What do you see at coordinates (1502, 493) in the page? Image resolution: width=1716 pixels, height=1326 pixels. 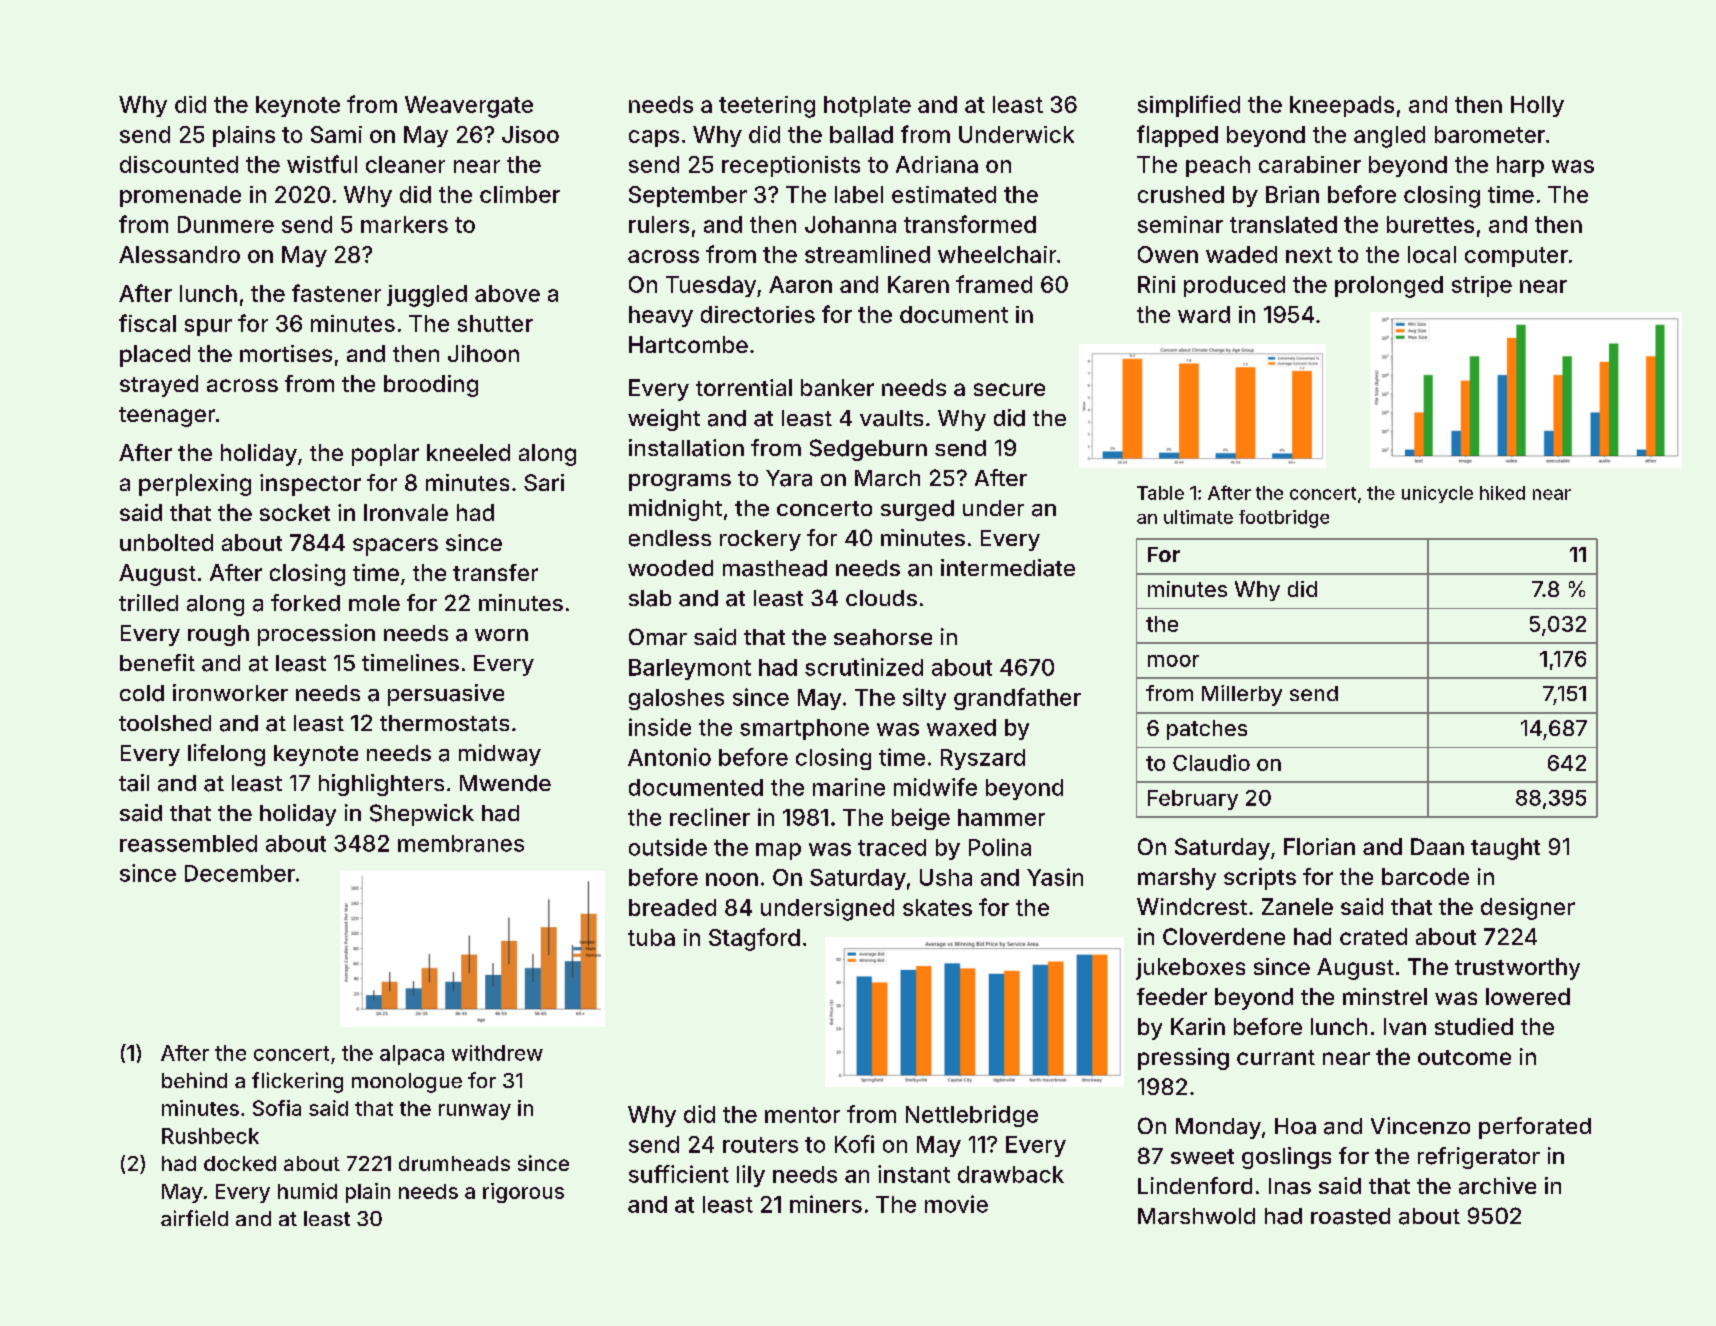 I see `hiked` at bounding box center [1502, 493].
